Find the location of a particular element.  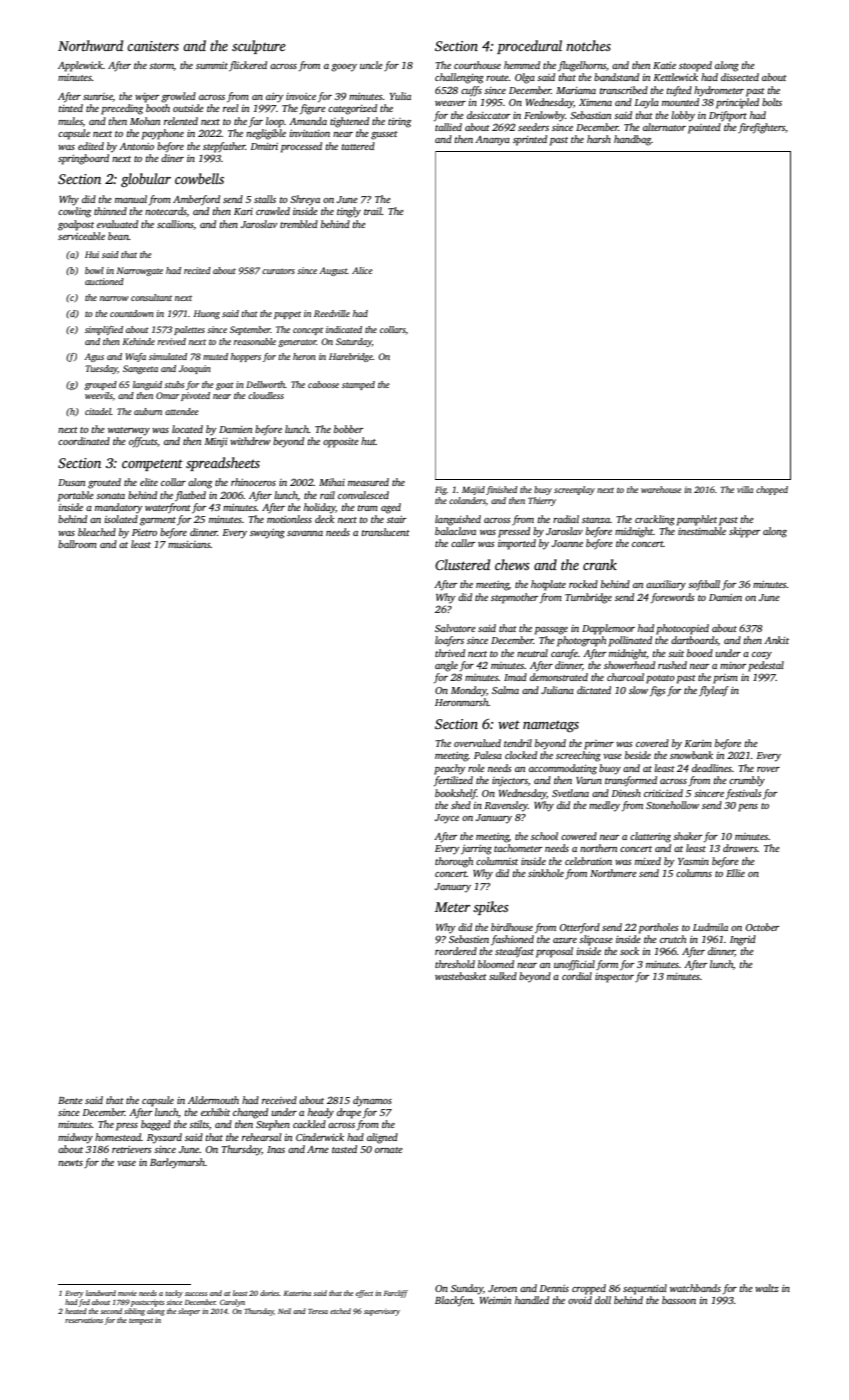

supervisory is located at coordinates (382, 1313).
